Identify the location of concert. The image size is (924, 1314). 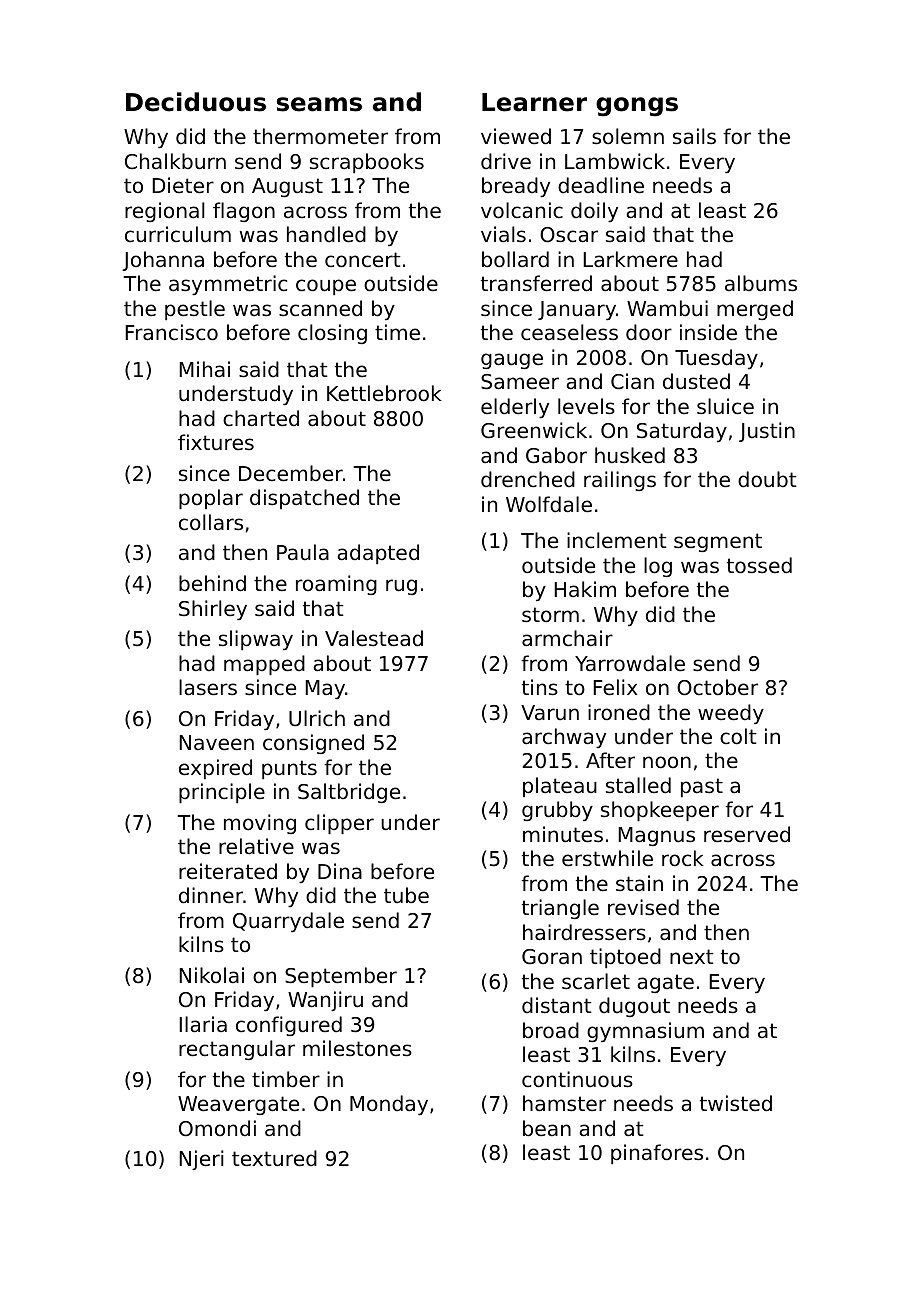
(363, 260).
